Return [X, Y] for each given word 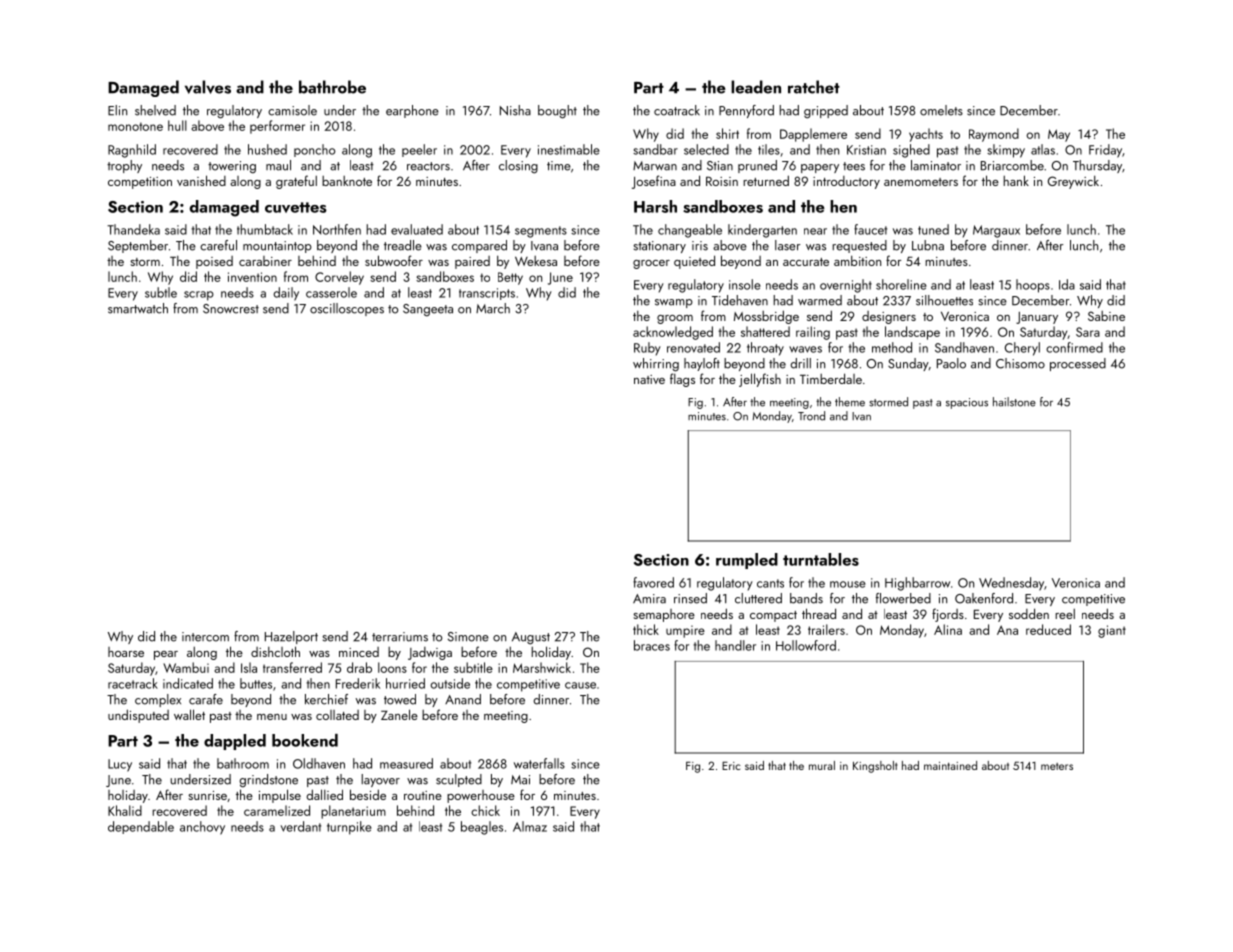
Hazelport [291, 637]
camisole [292, 110]
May [1059, 135]
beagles [482, 828]
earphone [412, 111]
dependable [141, 827]
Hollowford [806, 645]
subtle [161, 292]
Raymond [994, 135]
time [559, 166]
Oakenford [984, 598]
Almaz [530, 826]
